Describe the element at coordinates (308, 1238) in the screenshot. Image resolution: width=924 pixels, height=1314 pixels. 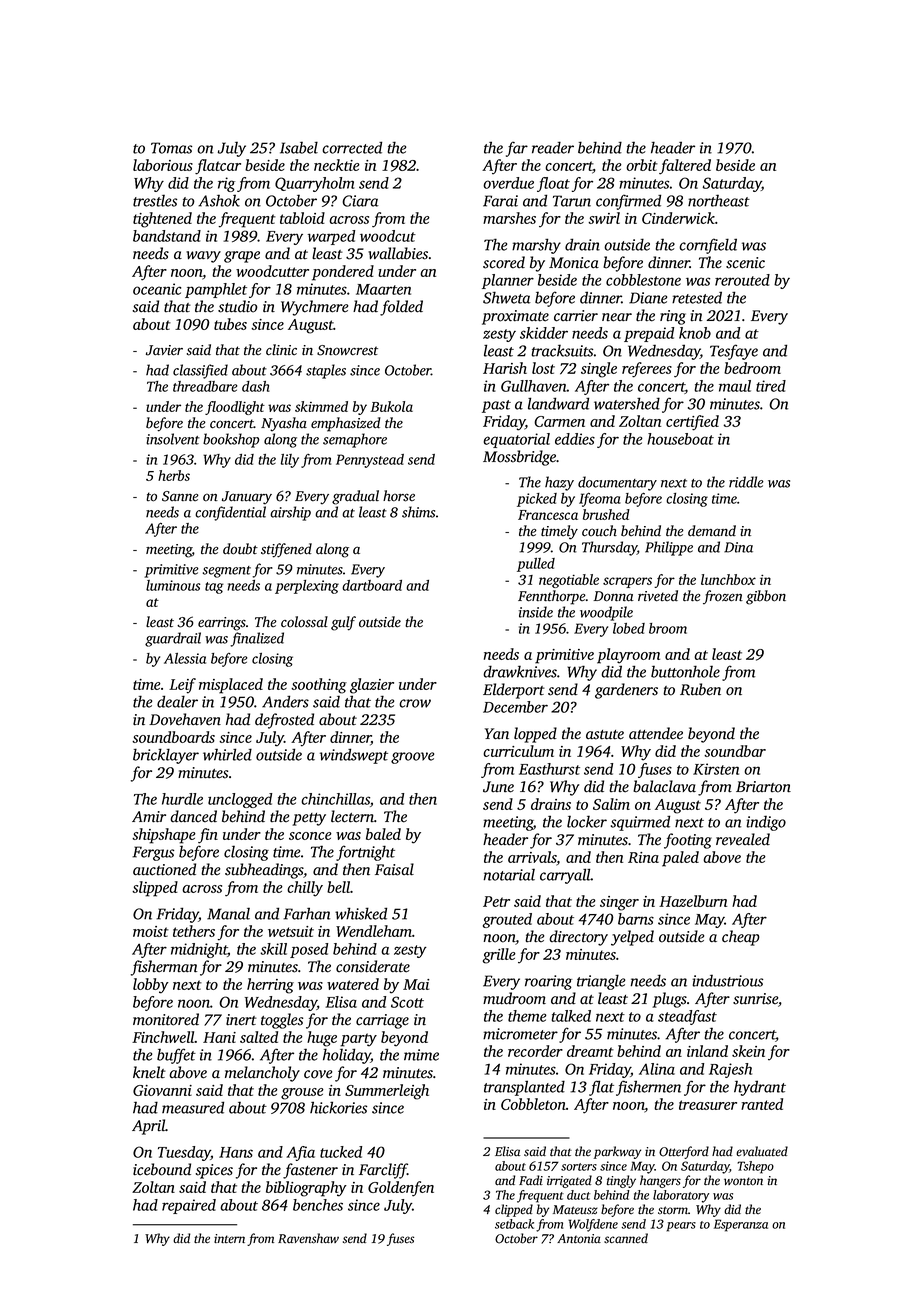
I see `Ravenshaw` at that location.
